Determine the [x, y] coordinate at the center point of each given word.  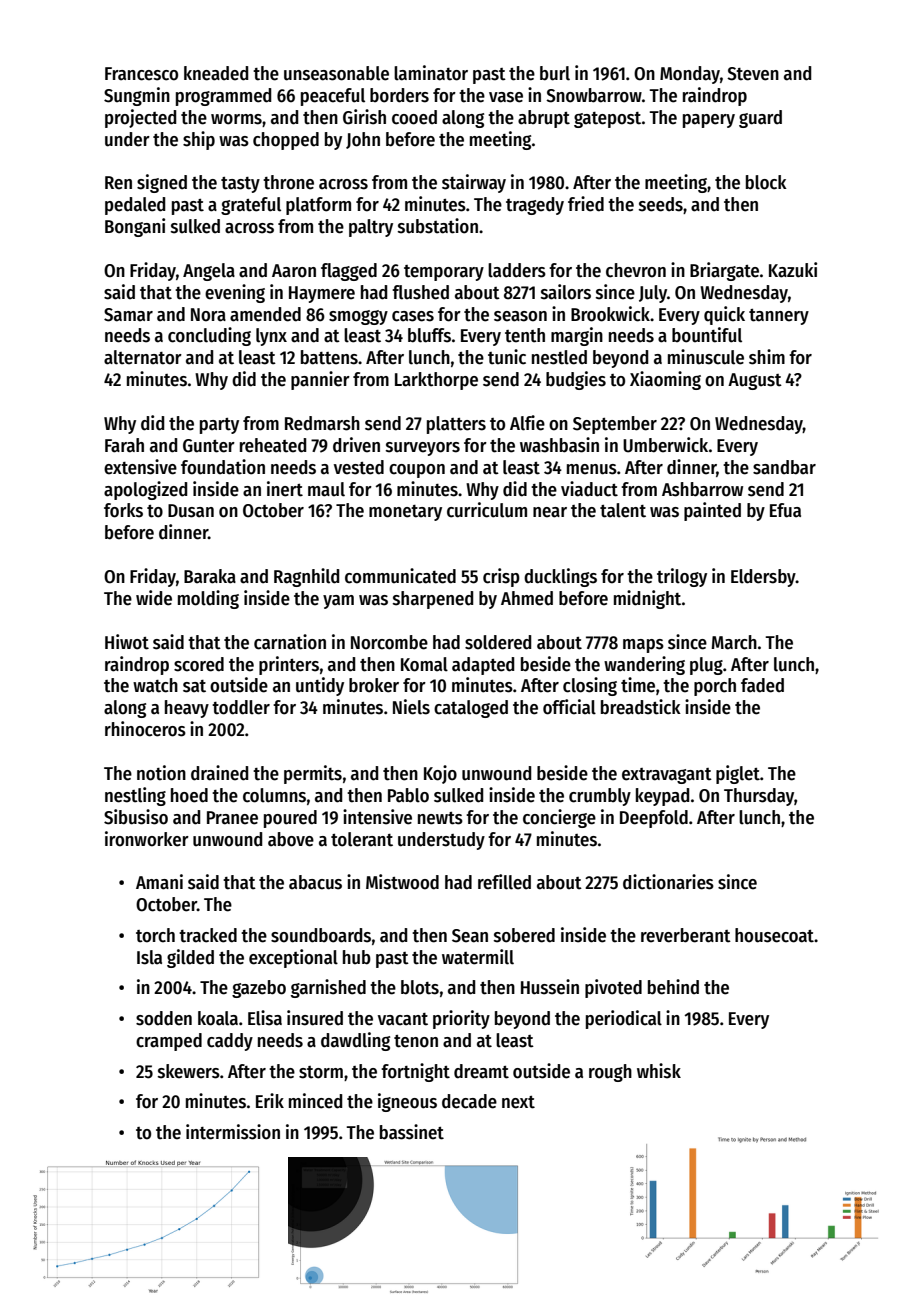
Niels [411, 707]
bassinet [412, 1132]
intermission [233, 1132]
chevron [636, 270]
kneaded [216, 73]
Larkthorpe [436, 381]
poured [290, 819]
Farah [124, 445]
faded [762, 685]
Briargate [724, 271]
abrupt [544, 119]
